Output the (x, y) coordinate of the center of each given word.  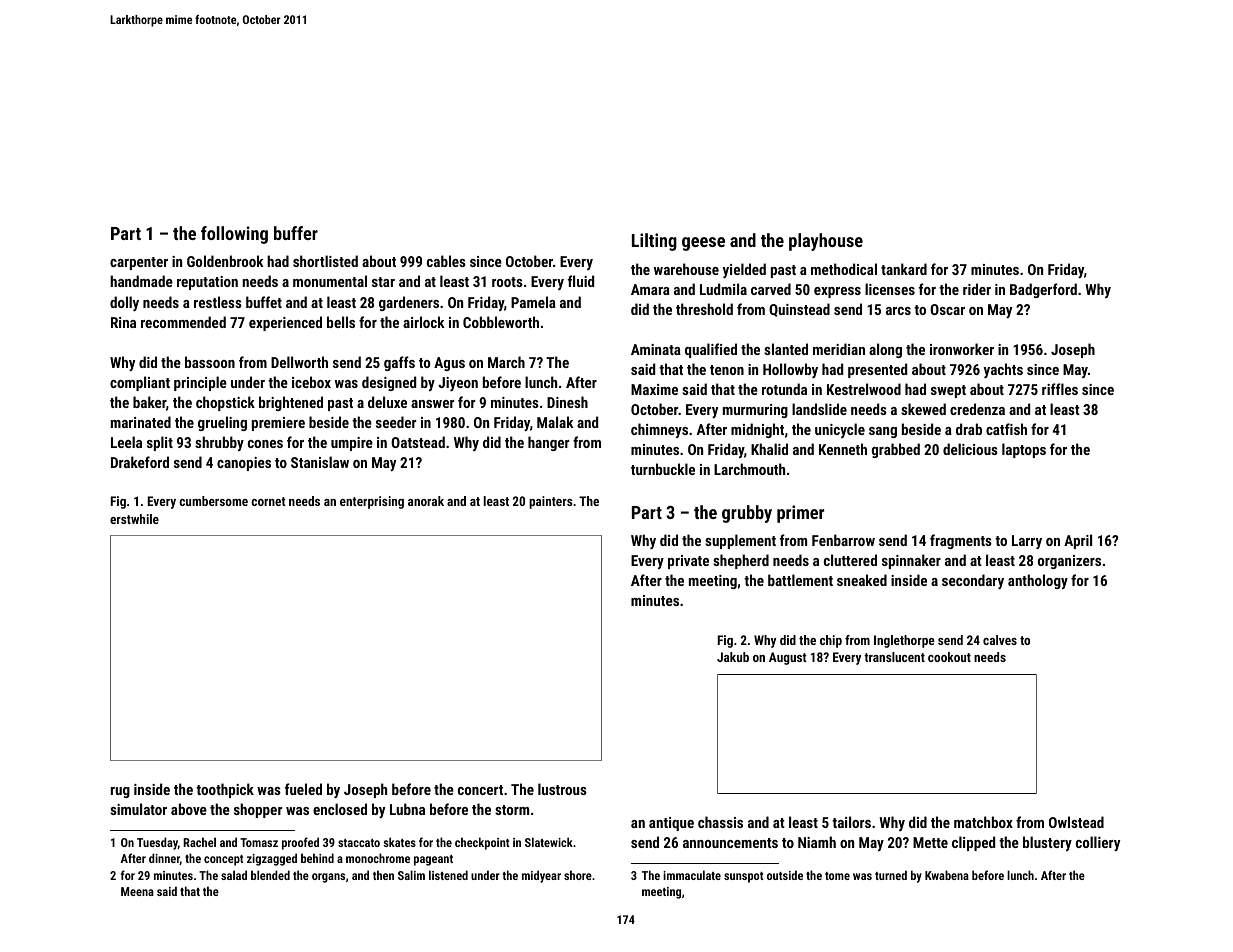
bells (341, 322)
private (688, 562)
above (189, 809)
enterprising (372, 502)
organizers (1069, 562)
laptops (1024, 450)
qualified (711, 350)
